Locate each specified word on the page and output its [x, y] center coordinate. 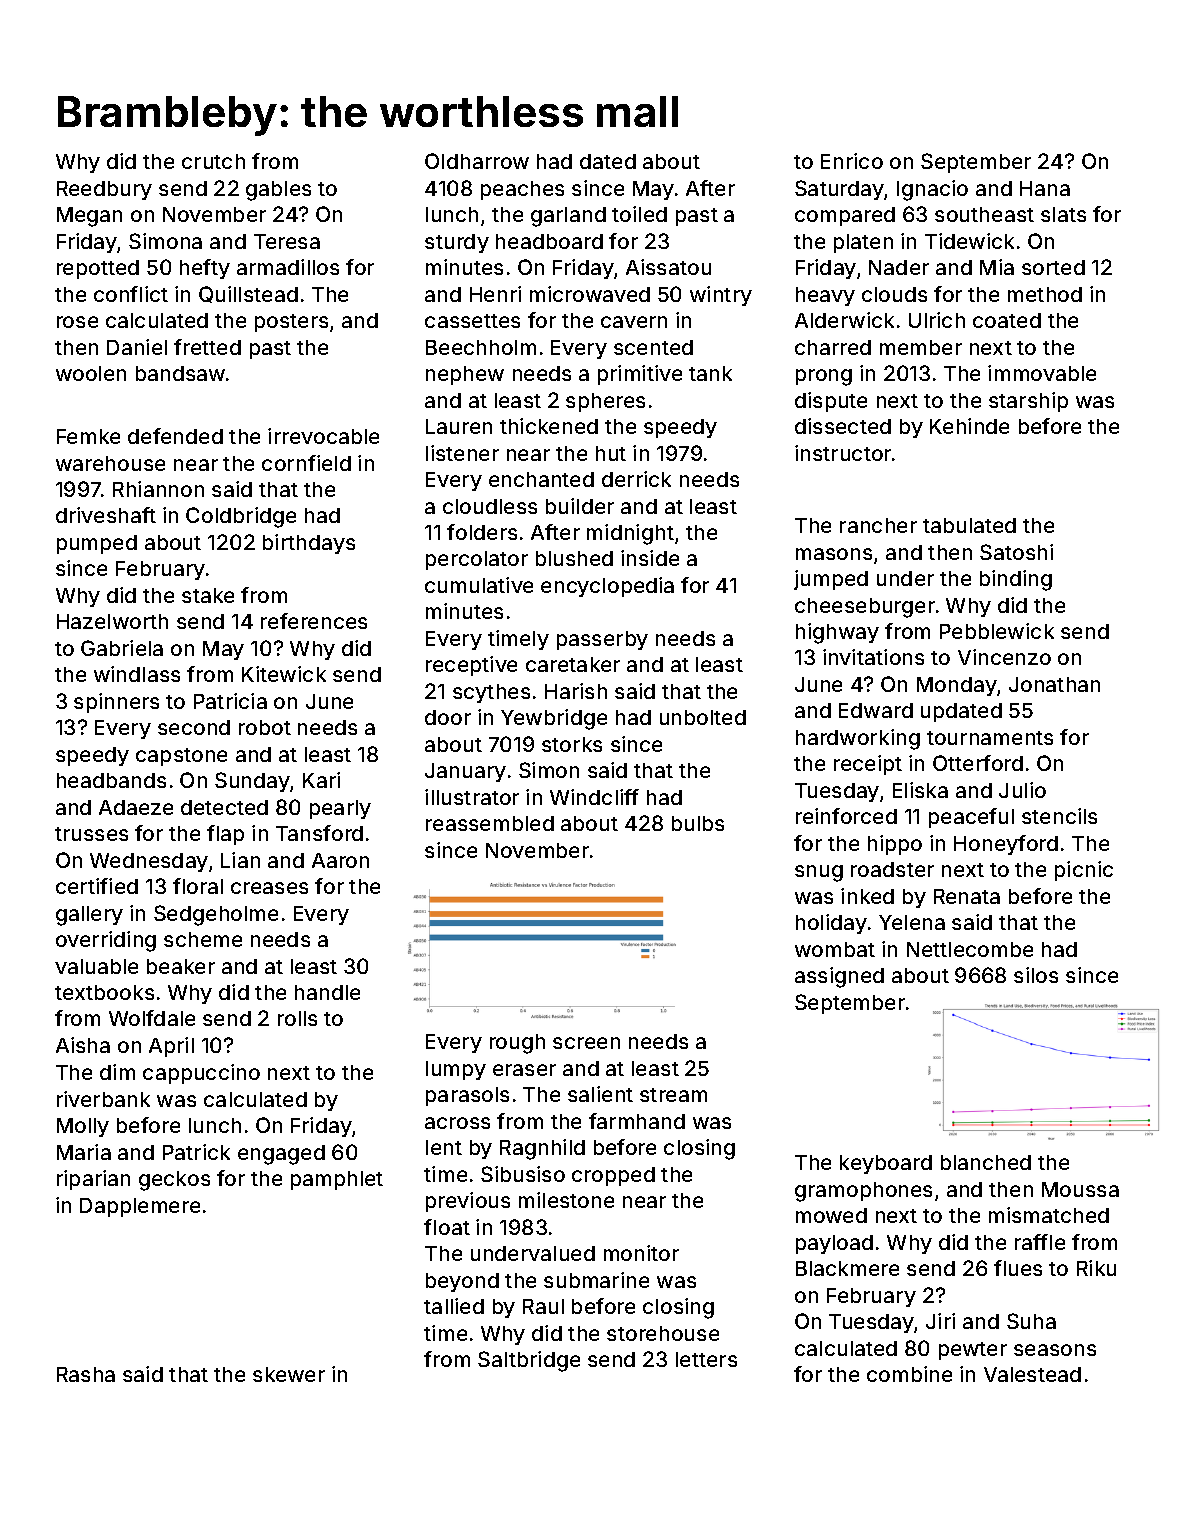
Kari [321, 780]
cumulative [479, 585]
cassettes [472, 321]
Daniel [137, 347]
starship [1028, 402]
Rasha [86, 1374]
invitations [873, 657]
